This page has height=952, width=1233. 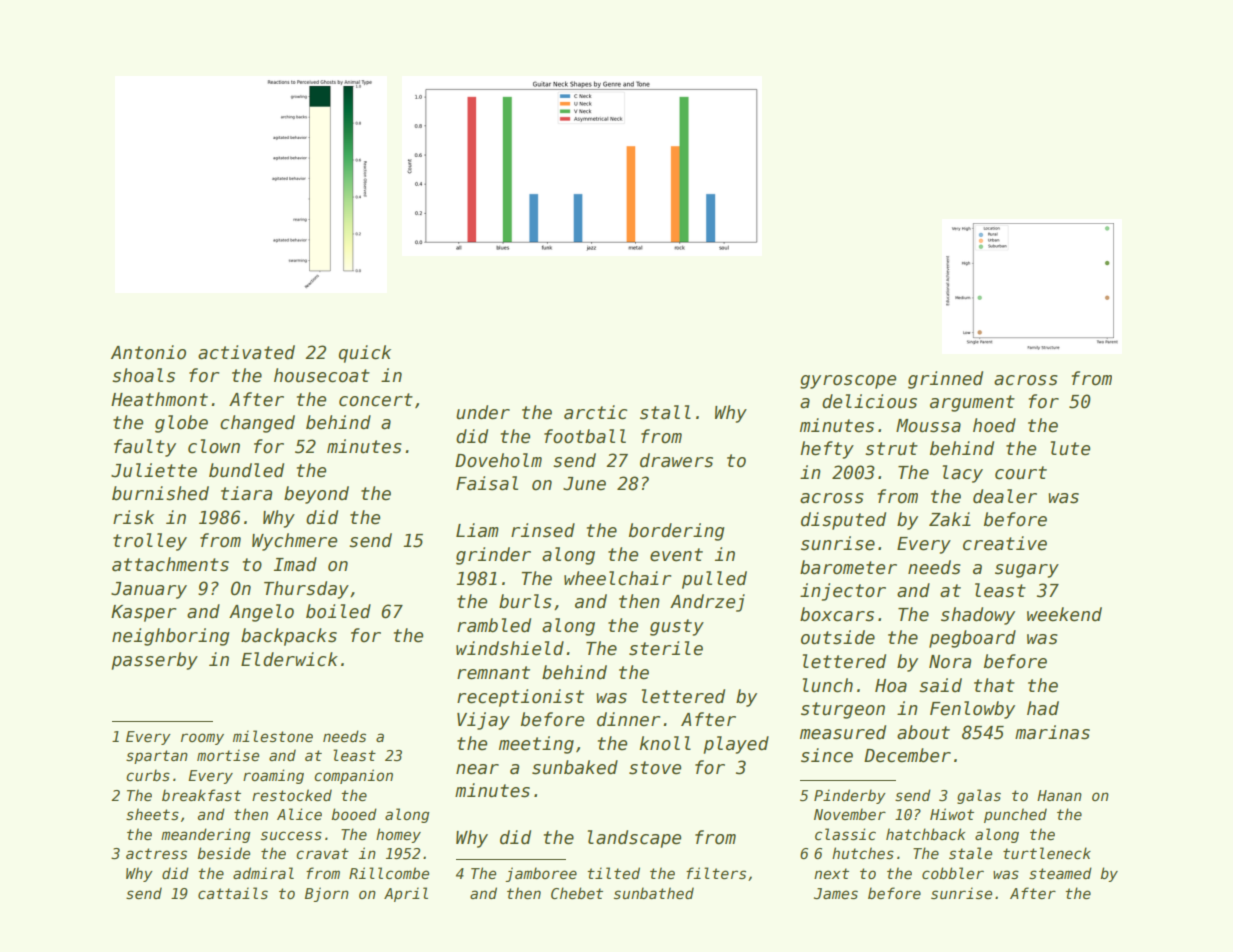 I want to click on shadowy, so click(x=978, y=616).
